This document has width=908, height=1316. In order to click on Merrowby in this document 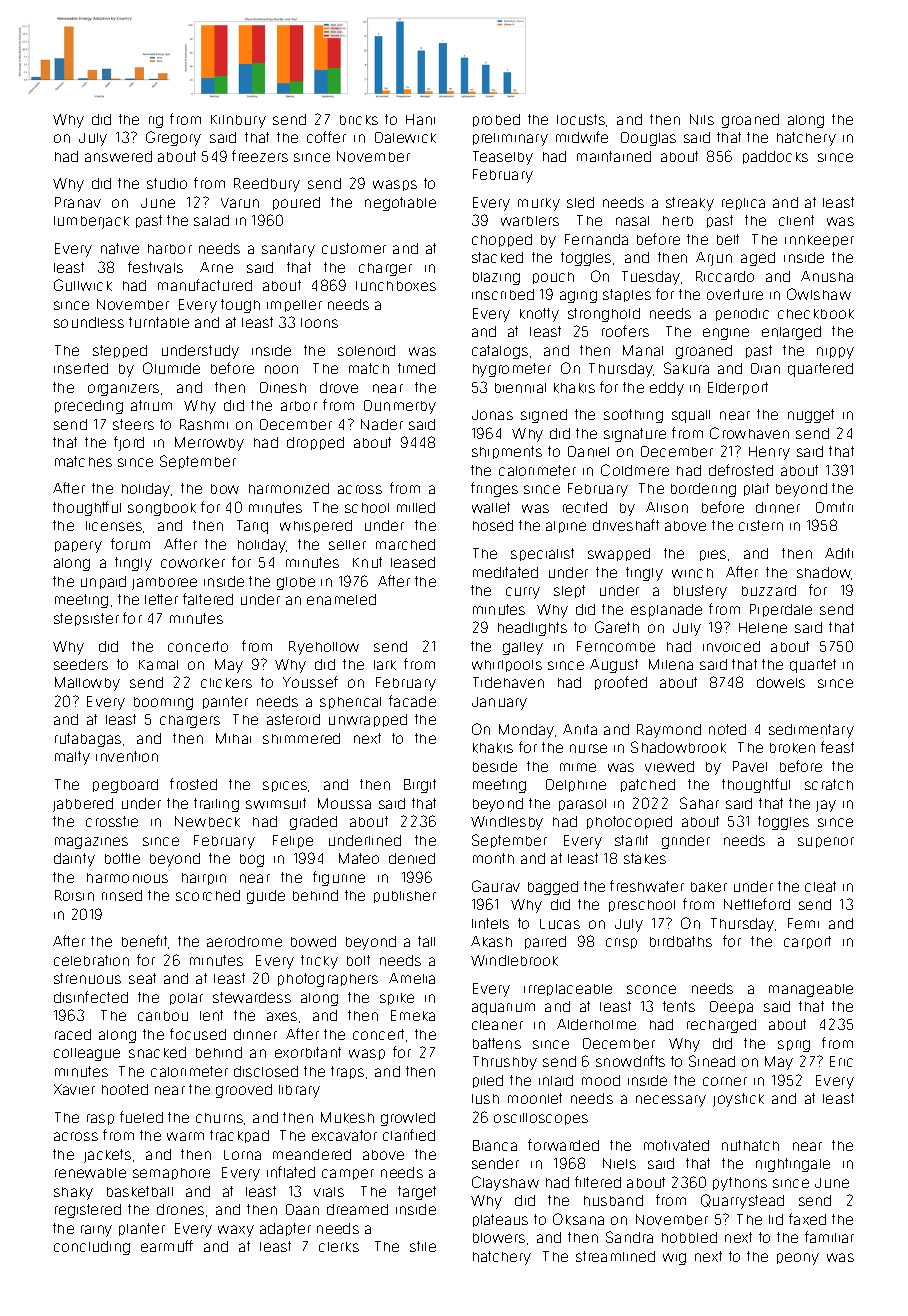, I will do `click(209, 444)`.
